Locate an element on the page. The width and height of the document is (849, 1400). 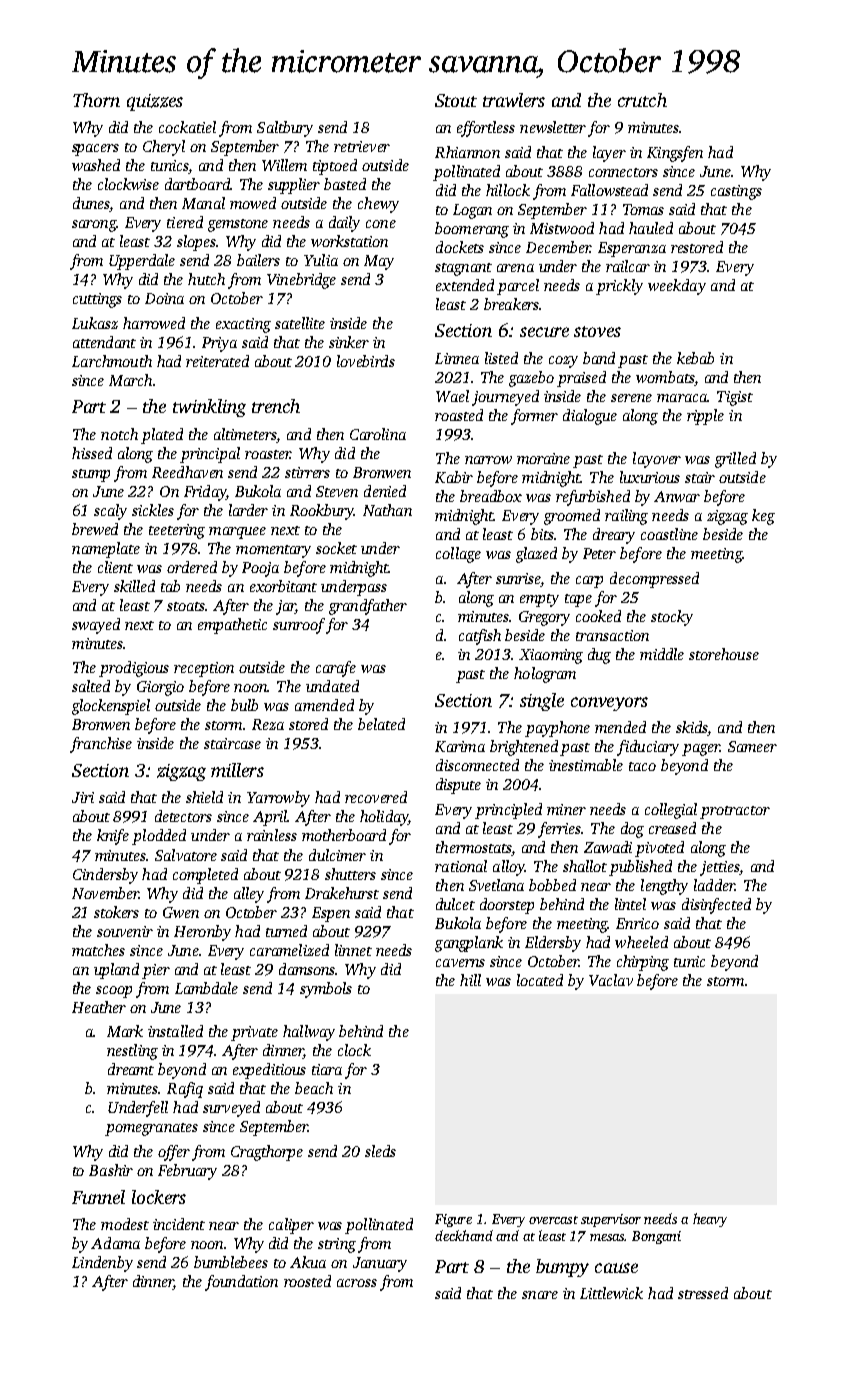
Stout is located at coordinates (456, 100).
